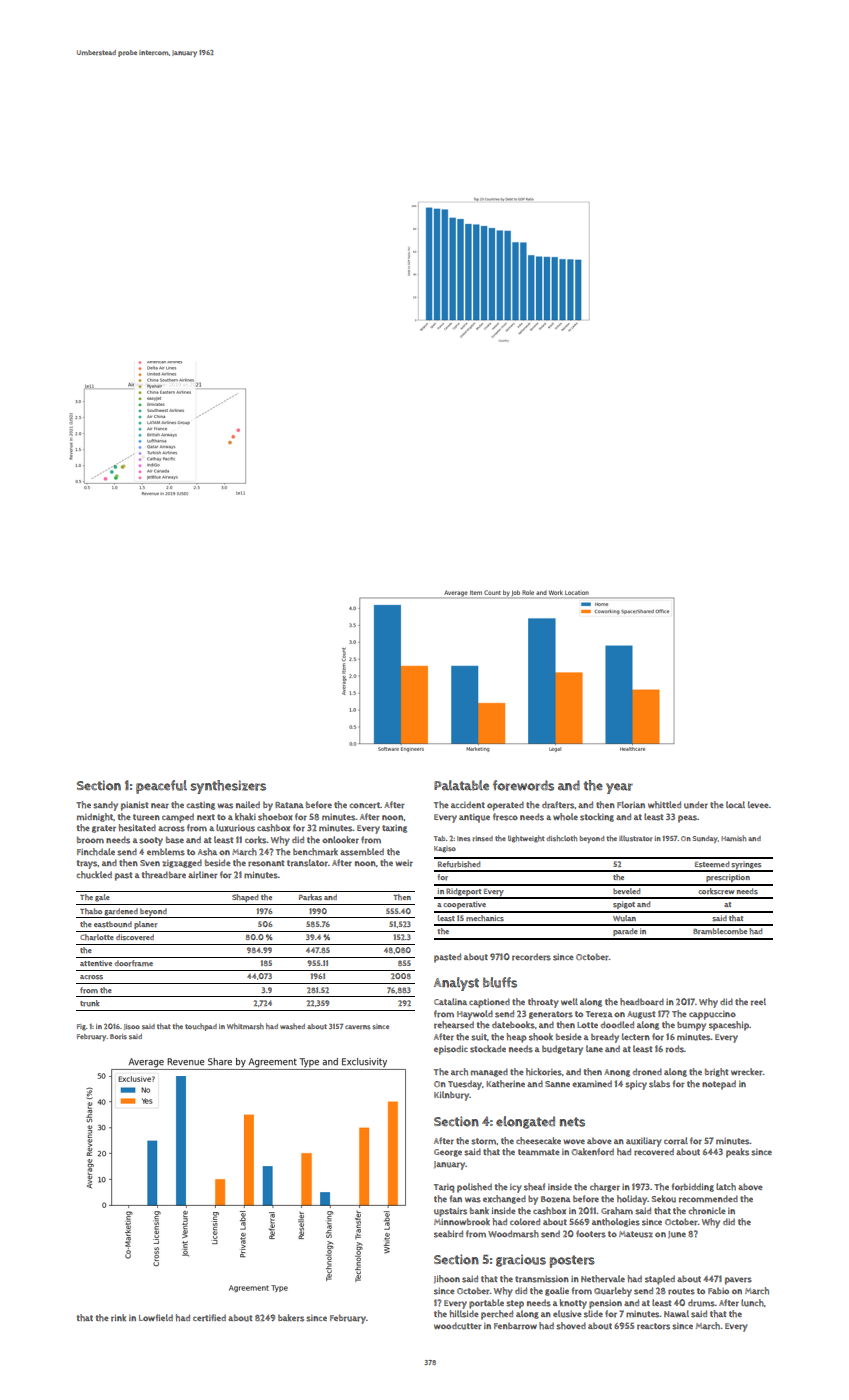 The image size is (849, 1400). What do you see at coordinates (458, 1326) in the screenshot?
I see `woodcutter` at bounding box center [458, 1326].
